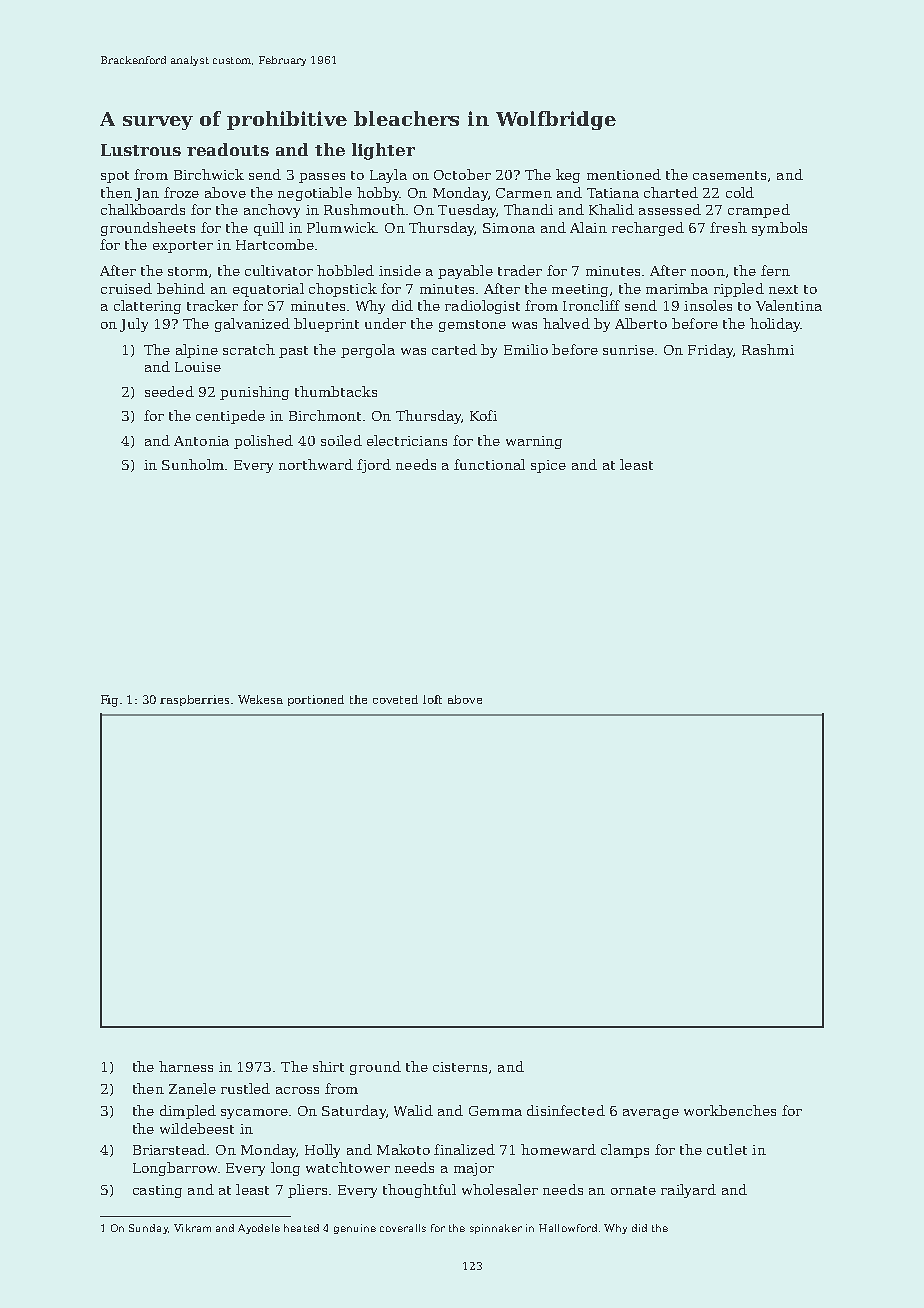  I want to click on July, so click(134, 325).
